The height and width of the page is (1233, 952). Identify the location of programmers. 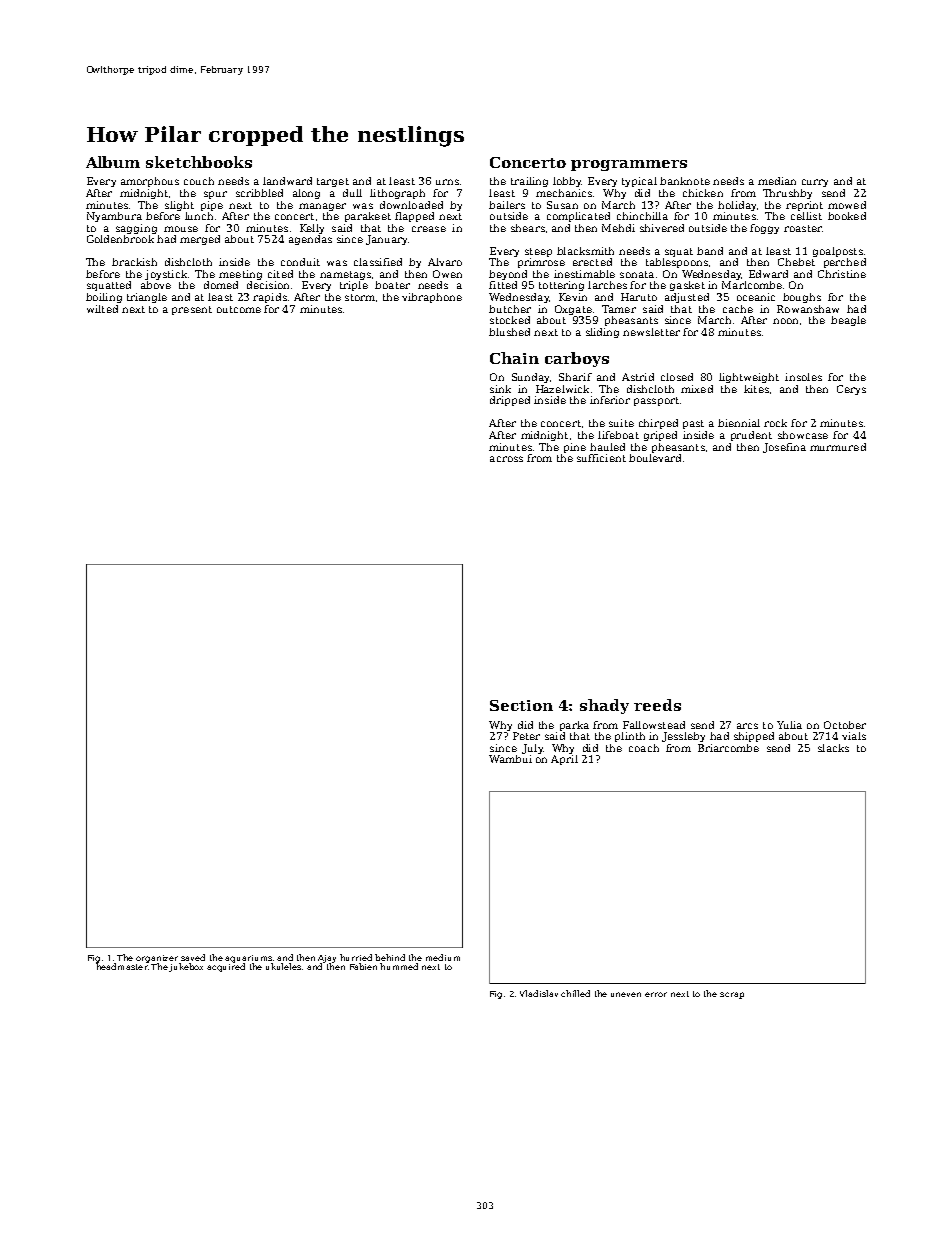
(629, 165).
